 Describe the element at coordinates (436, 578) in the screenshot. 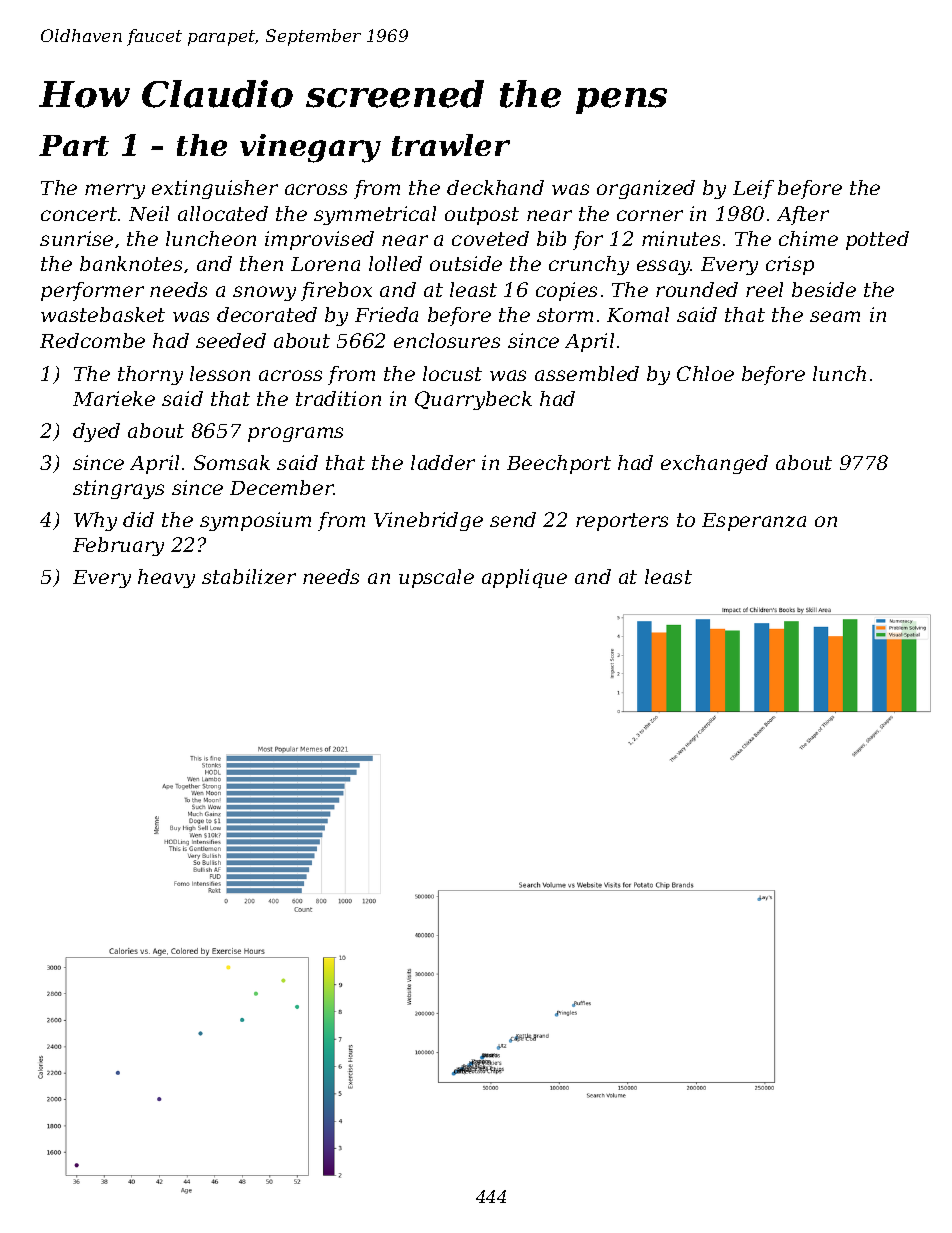

I see `upscale` at that location.
